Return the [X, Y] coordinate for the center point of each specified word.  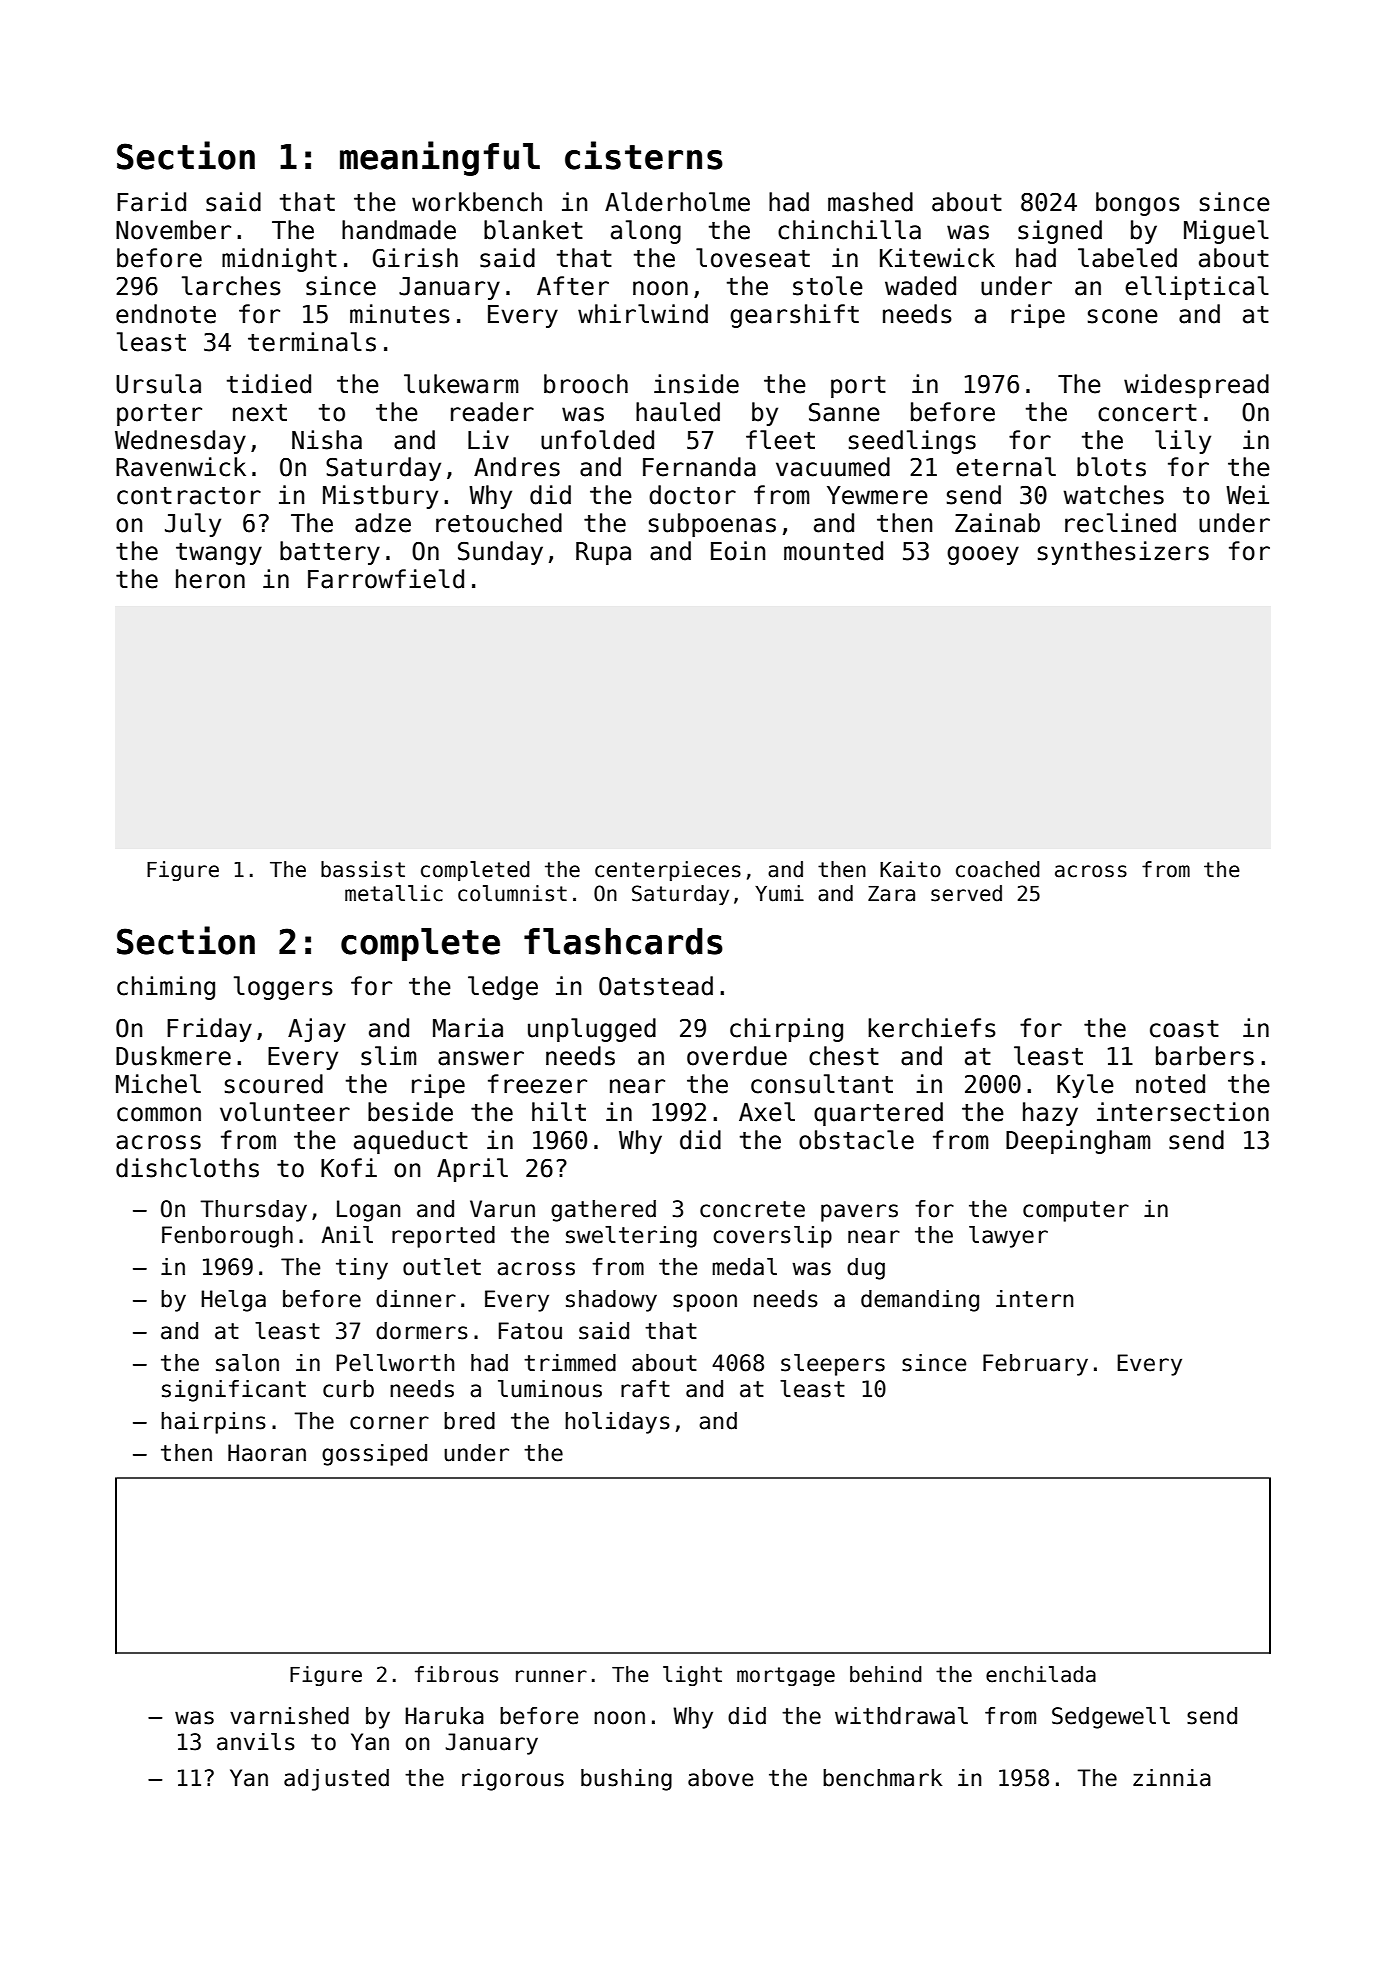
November [173, 230]
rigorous [513, 1780]
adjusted [336, 1780]
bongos [1138, 204]
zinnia [1172, 1778]
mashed [870, 202]
